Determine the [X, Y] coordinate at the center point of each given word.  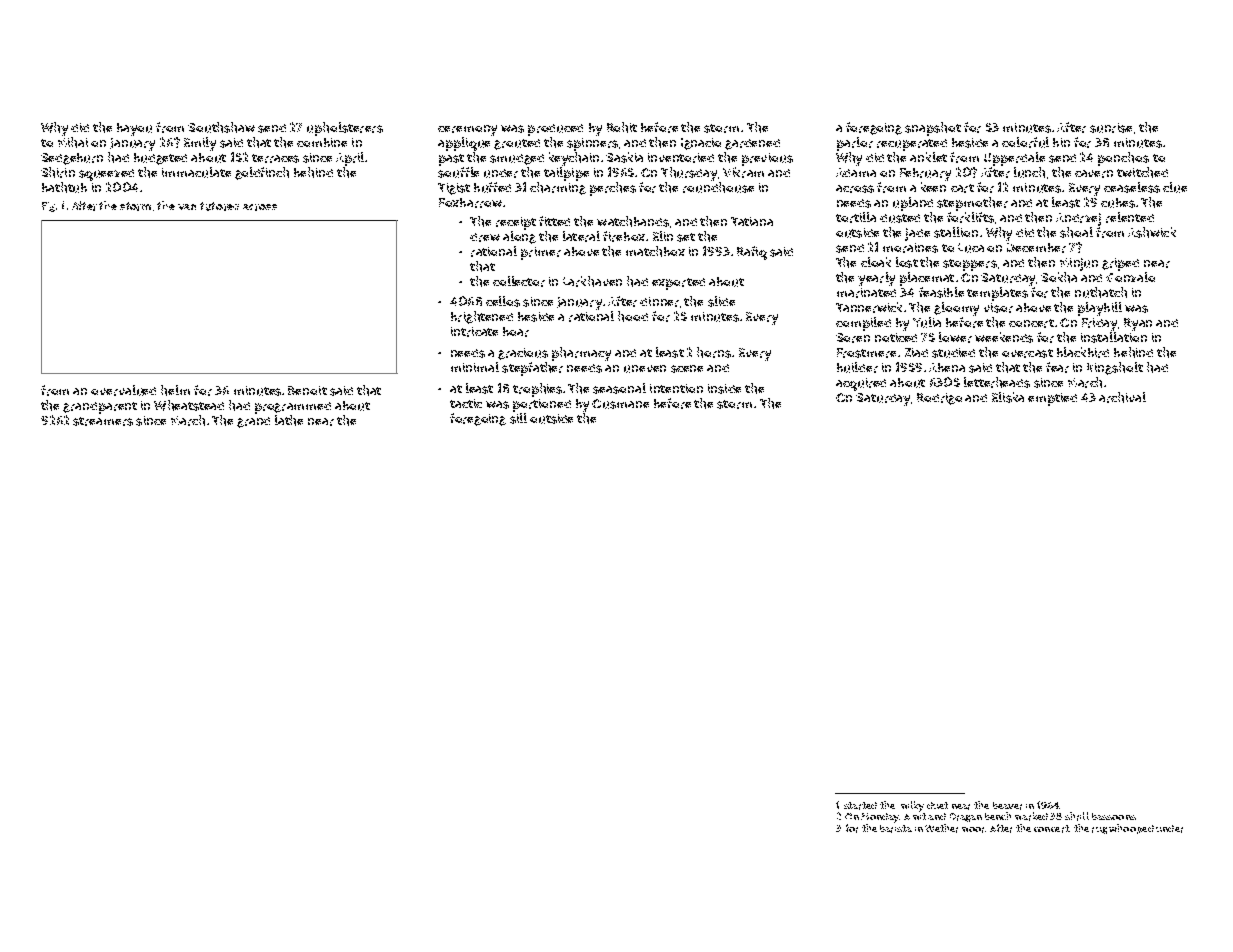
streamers [103, 421]
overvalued [123, 390]
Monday [880, 818]
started [860, 806]
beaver [1007, 806]
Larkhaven [592, 281]
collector [519, 281]
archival [1122, 397]
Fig [48, 207]
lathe [289, 420]
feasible [941, 292]
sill [518, 418]
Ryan [1138, 324]
